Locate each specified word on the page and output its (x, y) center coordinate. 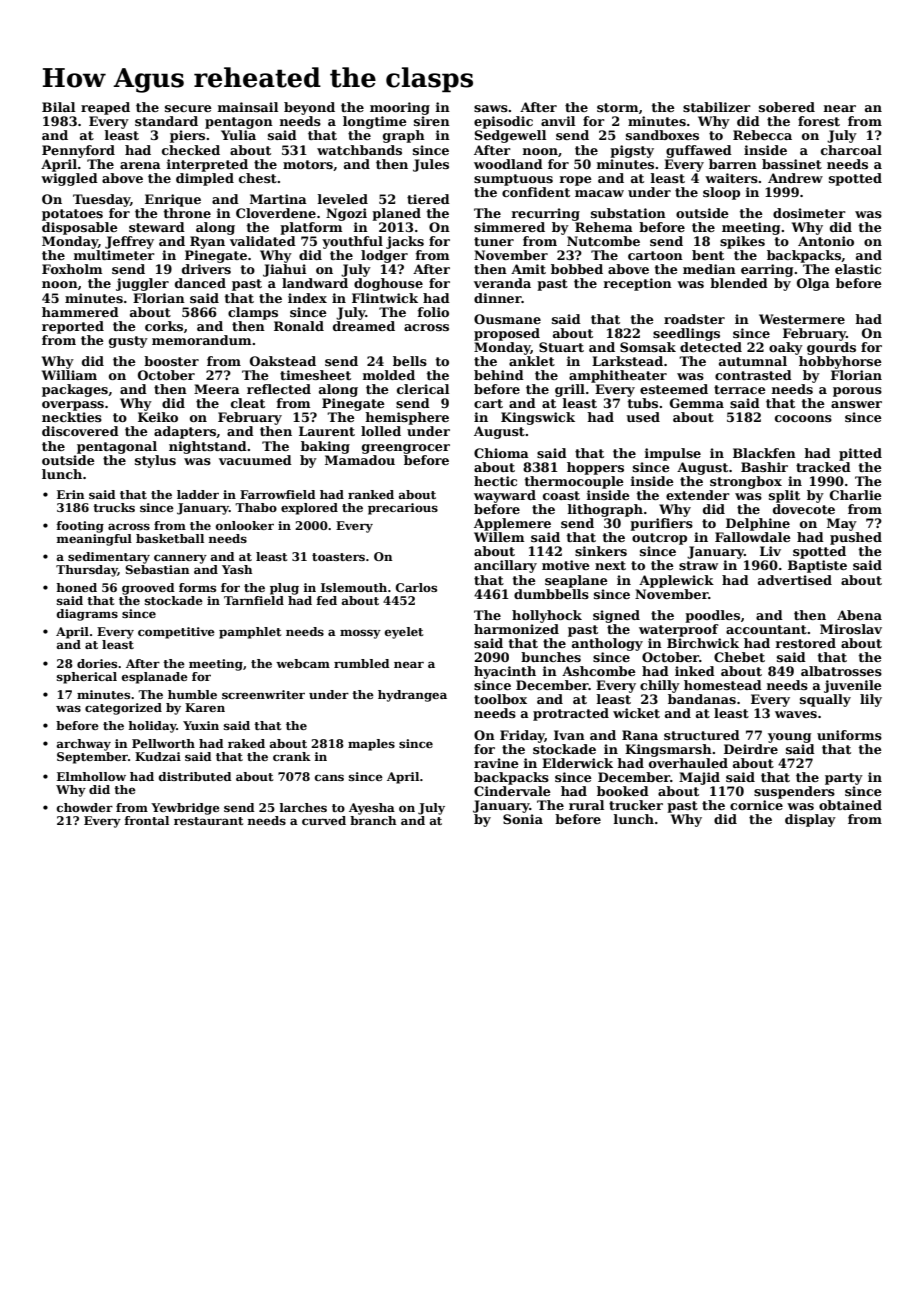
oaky (786, 348)
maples (371, 745)
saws (491, 108)
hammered (80, 312)
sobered (787, 107)
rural (586, 805)
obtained (850, 805)
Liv (770, 551)
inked (695, 671)
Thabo (256, 507)
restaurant (209, 821)
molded (389, 375)
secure (188, 108)
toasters (338, 557)
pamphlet (250, 633)
